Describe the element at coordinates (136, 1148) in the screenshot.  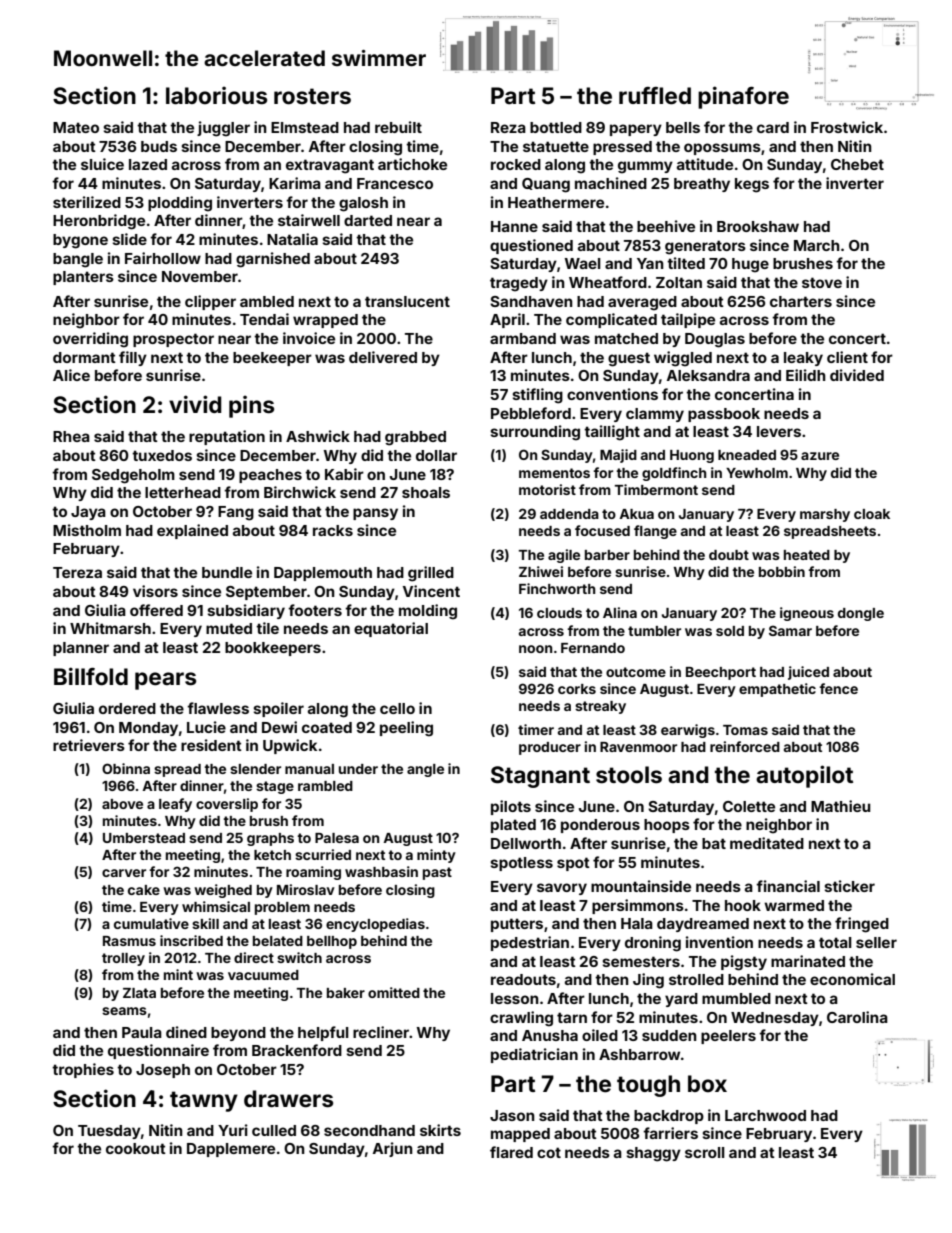
I see `cookout` at that location.
